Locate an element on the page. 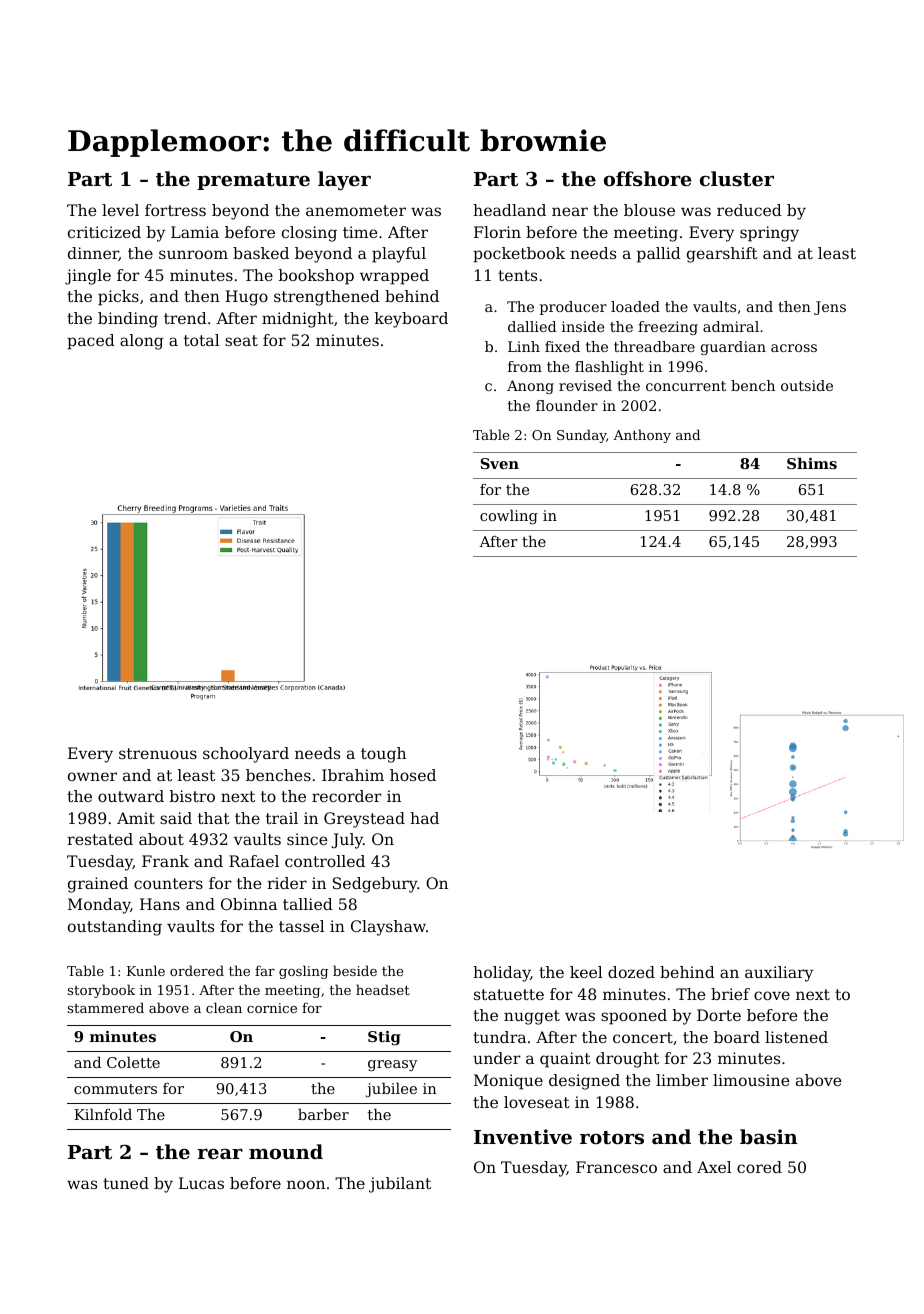  tough is located at coordinates (383, 755).
